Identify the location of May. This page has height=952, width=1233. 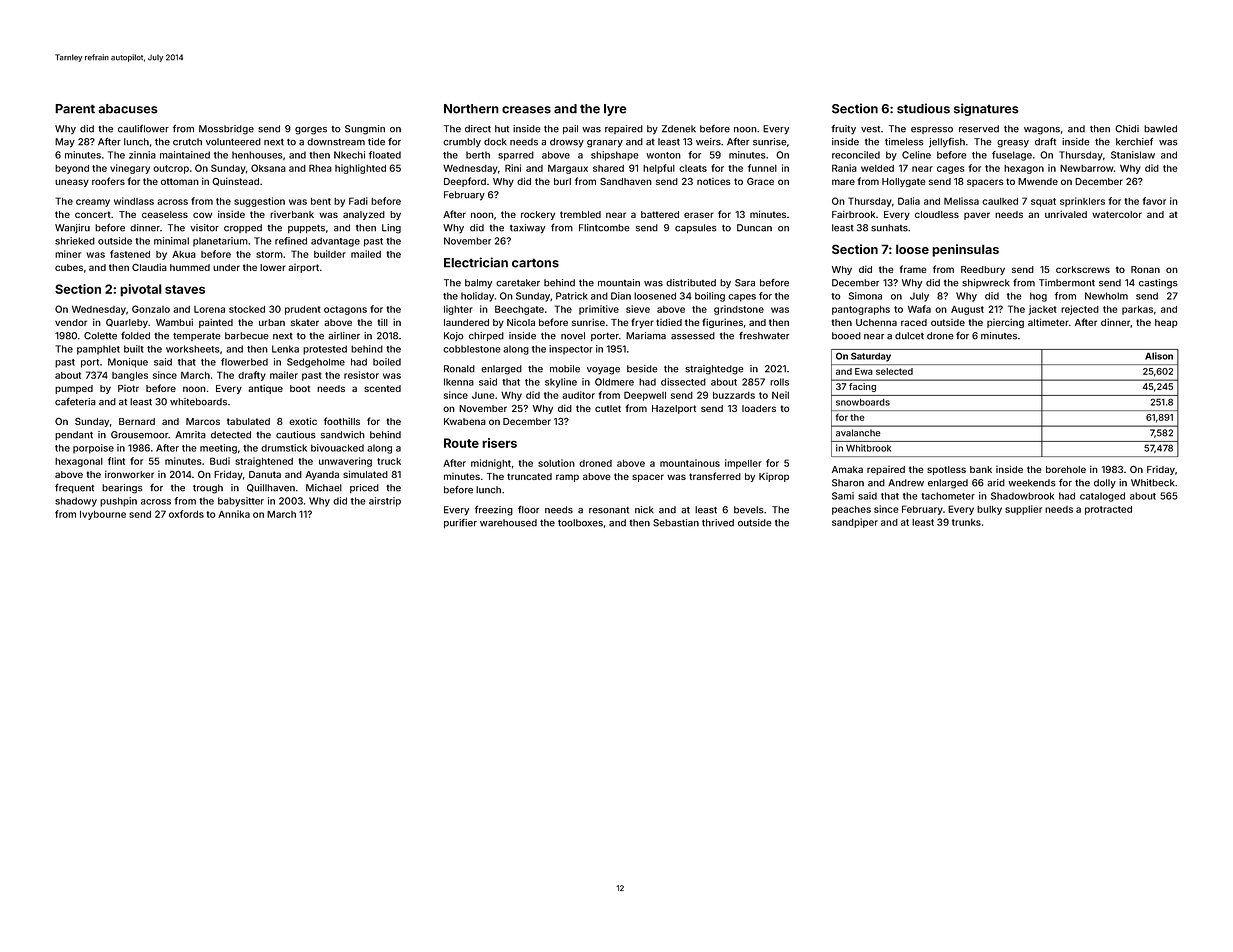
(65, 143).
